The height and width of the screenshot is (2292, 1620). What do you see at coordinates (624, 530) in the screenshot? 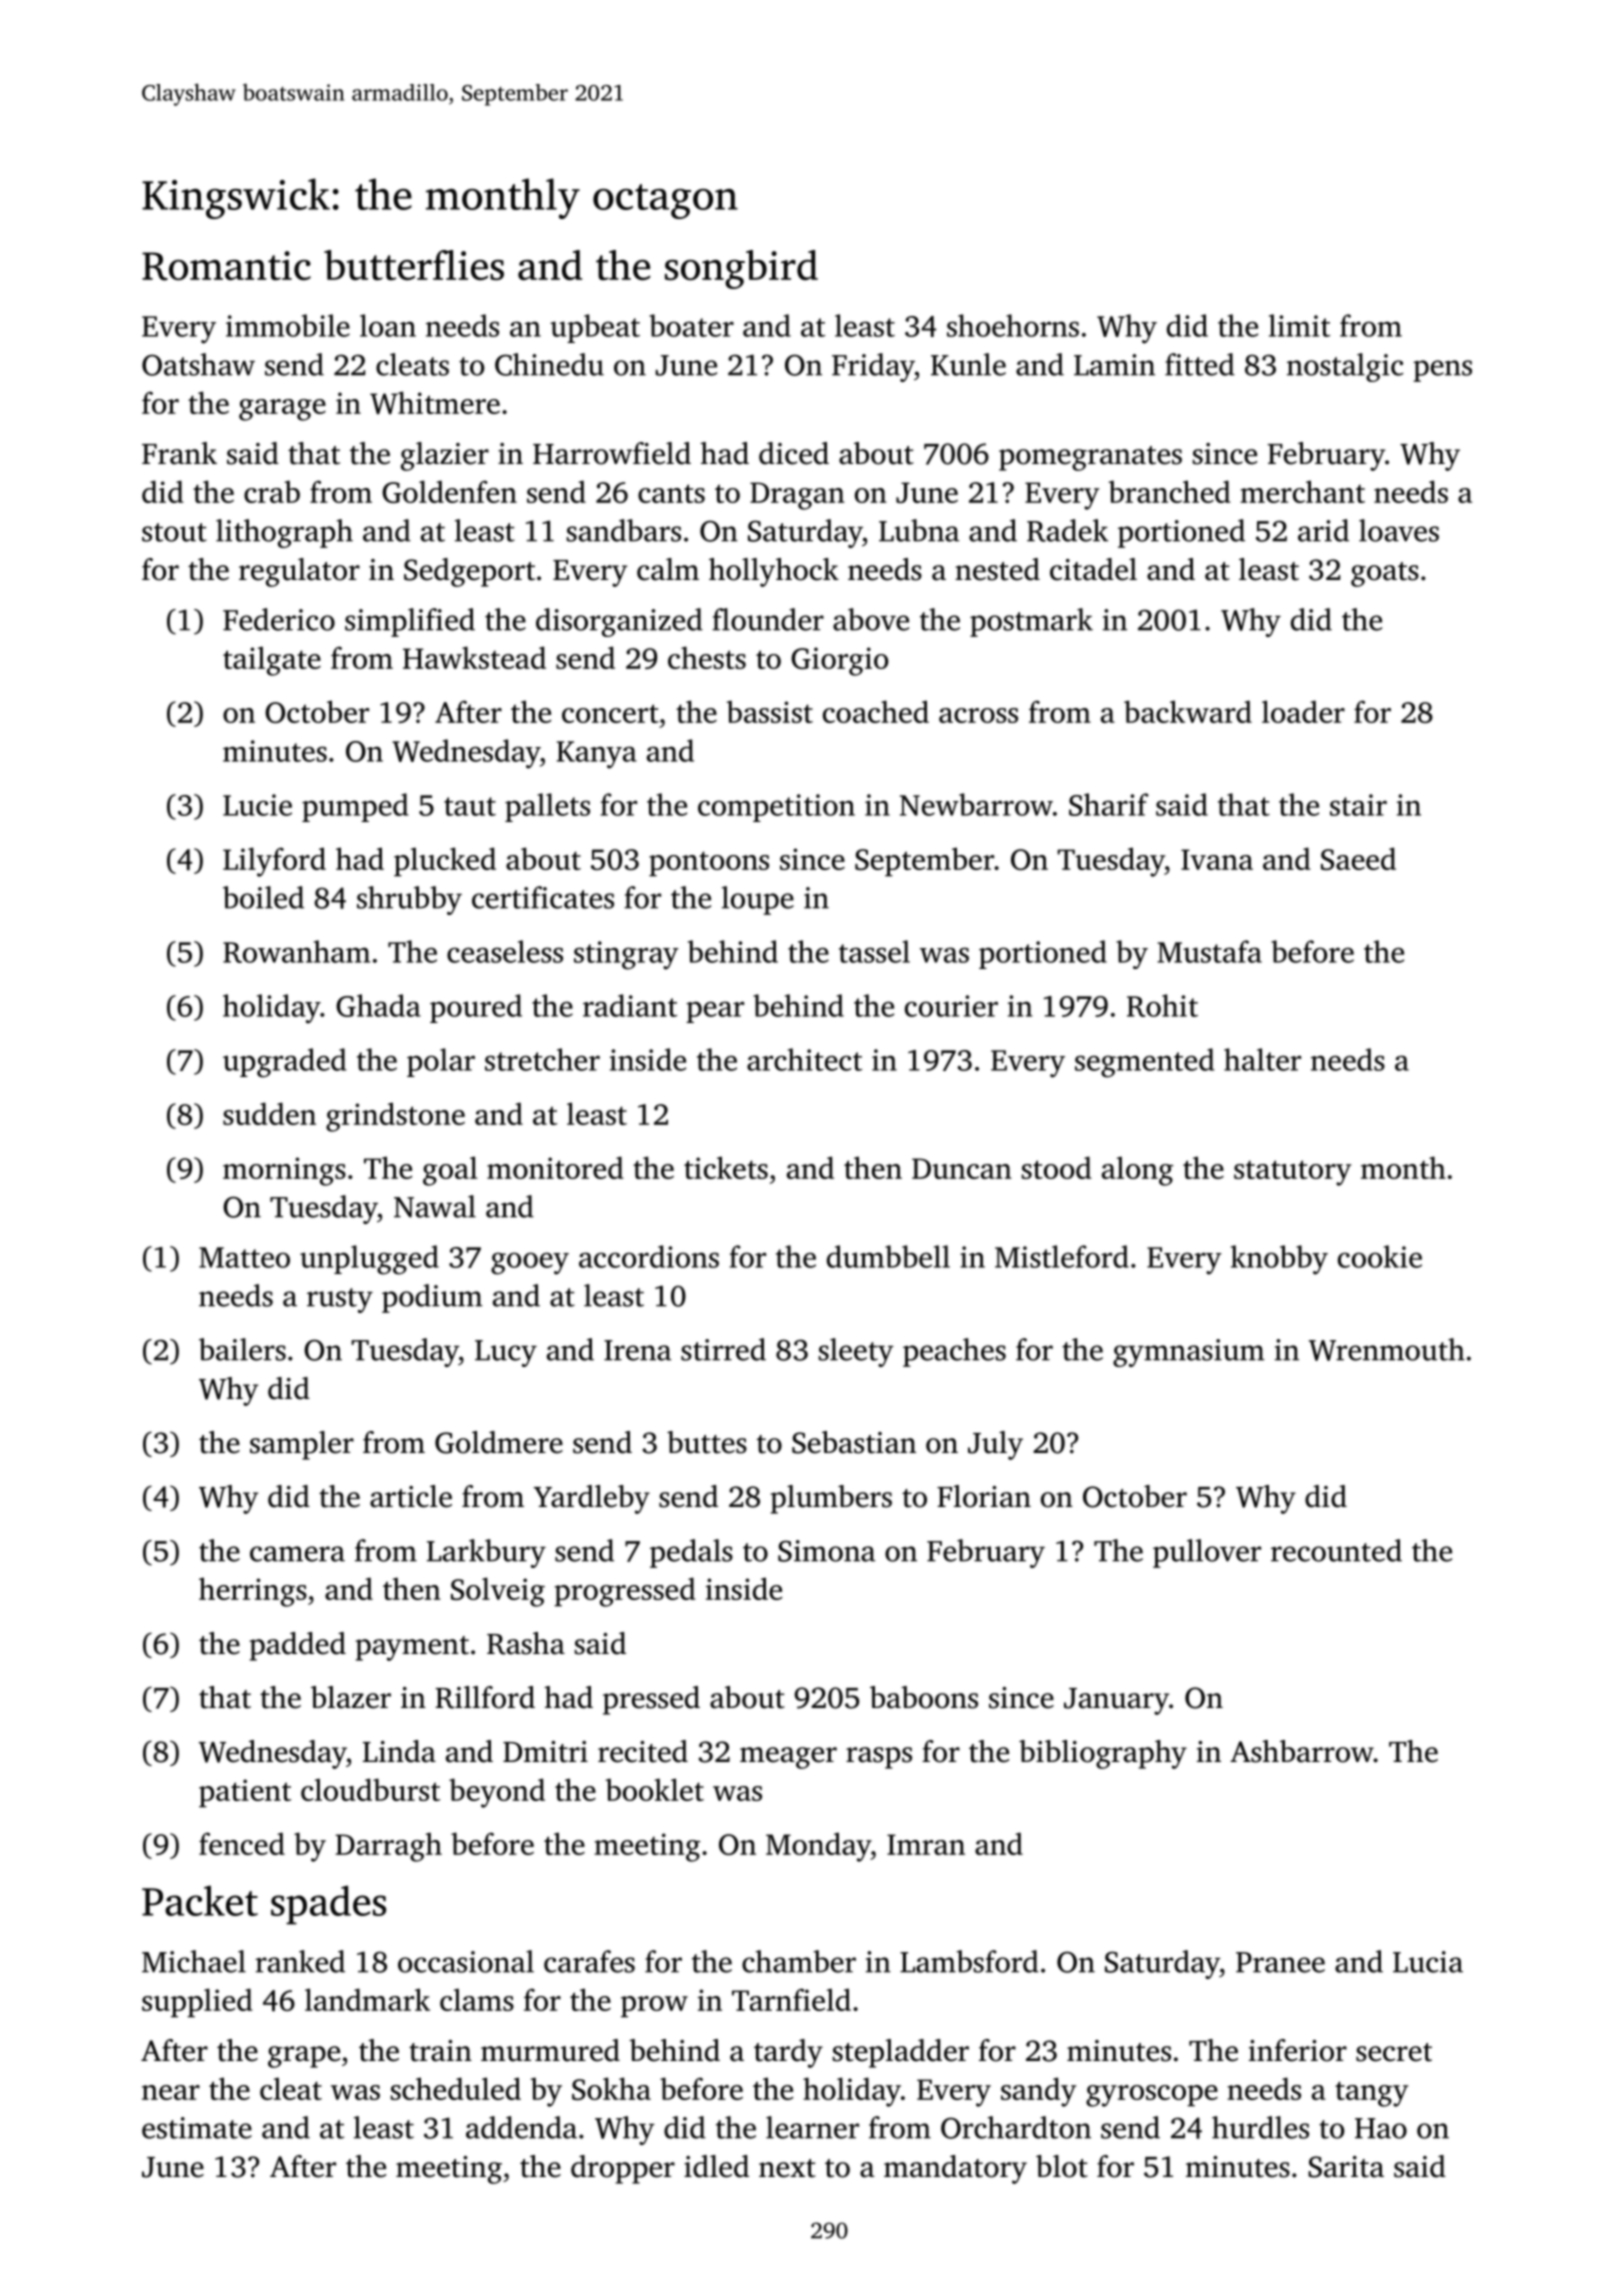
I see `sandbars` at bounding box center [624, 530].
